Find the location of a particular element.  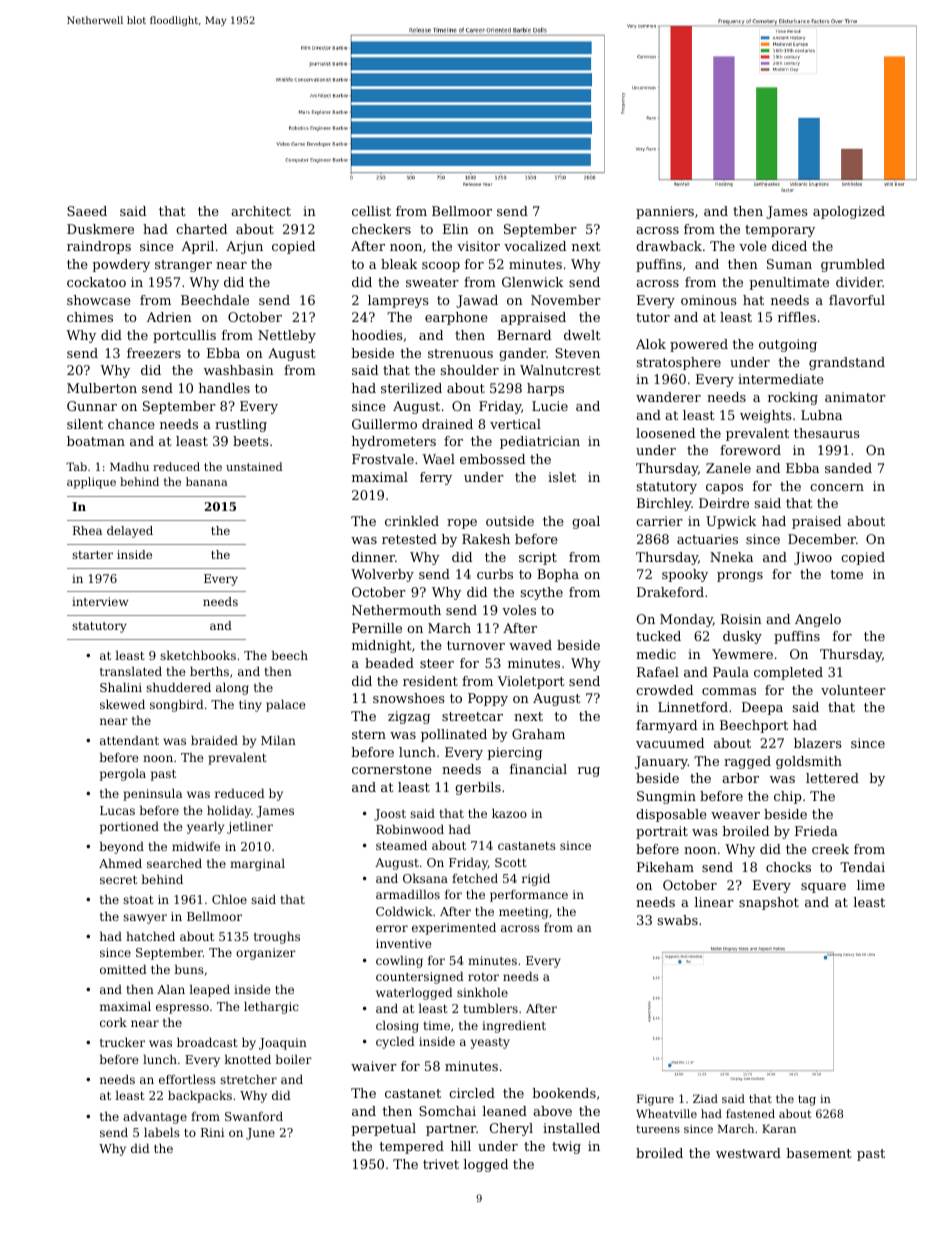

ragged is located at coordinates (747, 762).
